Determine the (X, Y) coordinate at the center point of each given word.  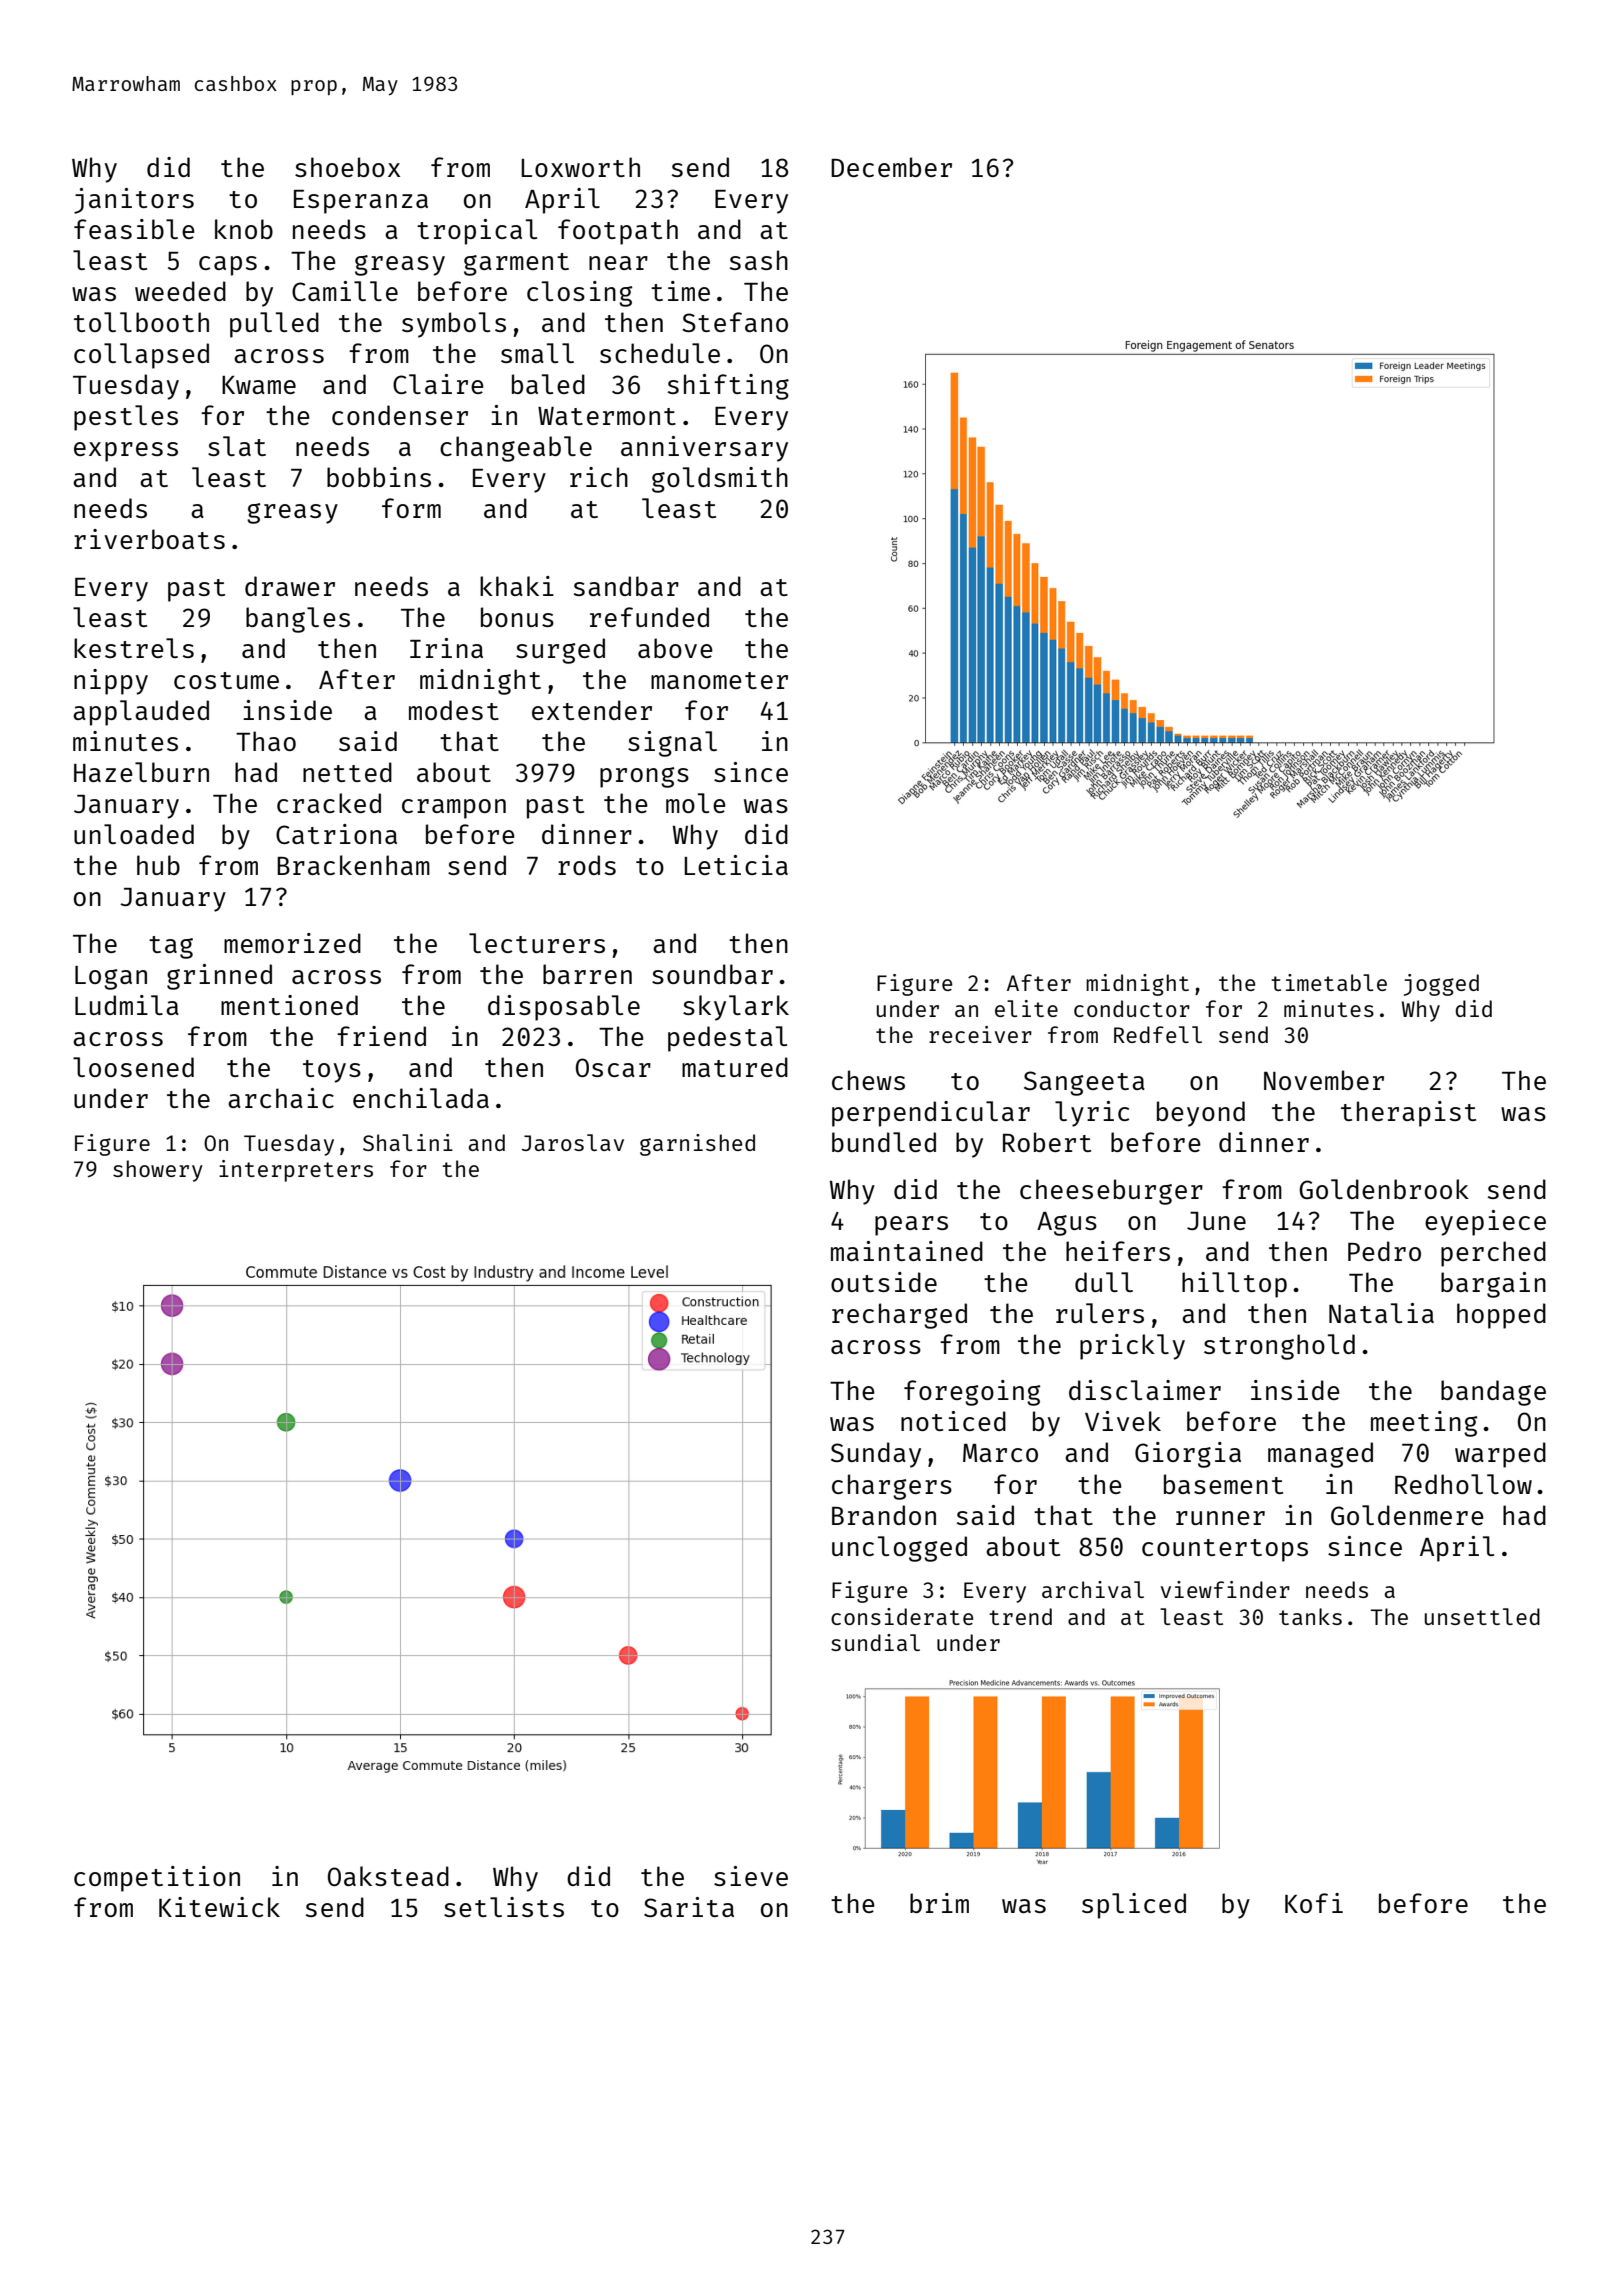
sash (759, 260)
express (126, 452)
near (618, 263)
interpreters (296, 1171)
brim (939, 1903)
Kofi (1314, 1903)
